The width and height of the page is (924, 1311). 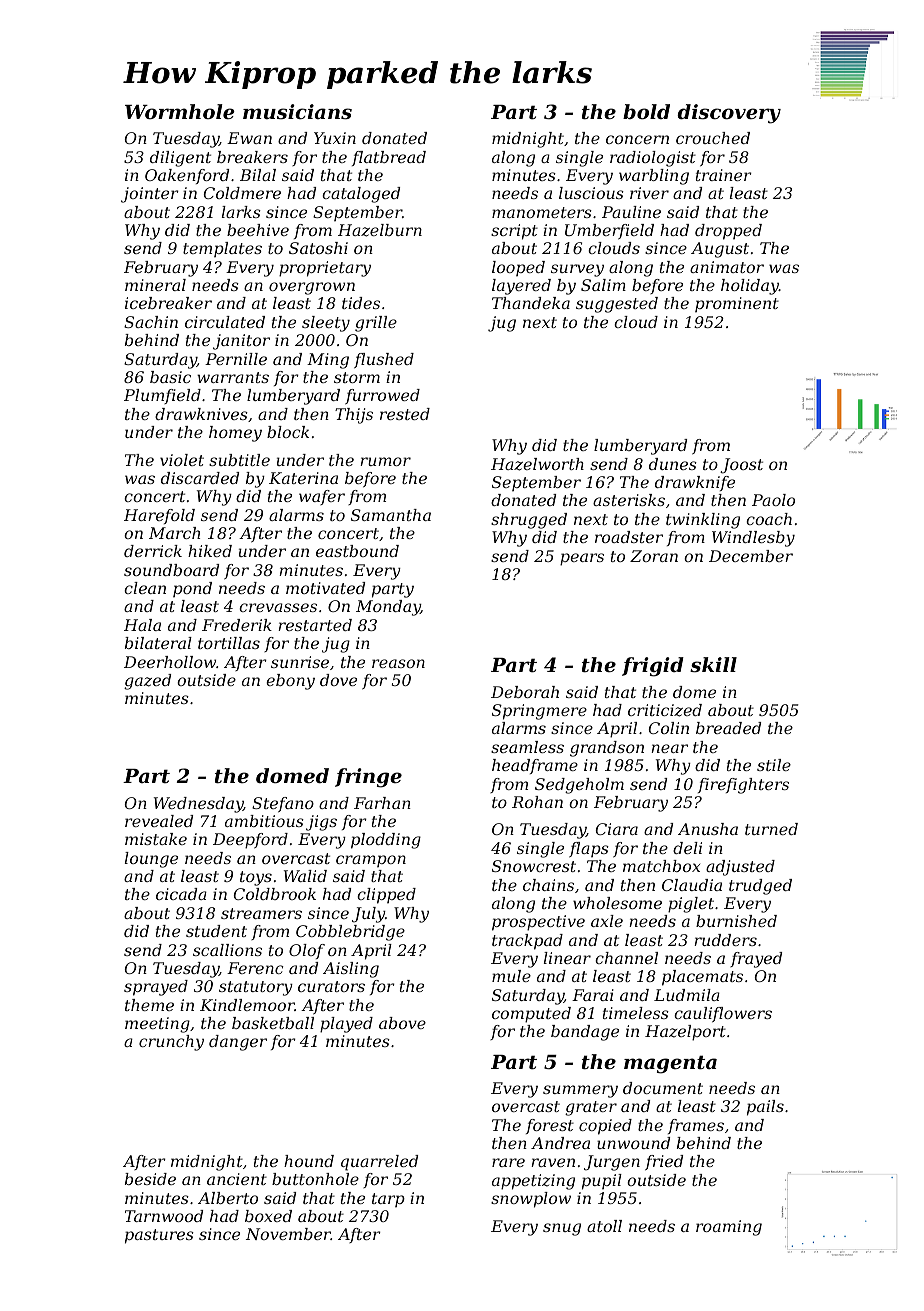 What do you see at coordinates (238, 1043) in the page?
I see `danger` at bounding box center [238, 1043].
